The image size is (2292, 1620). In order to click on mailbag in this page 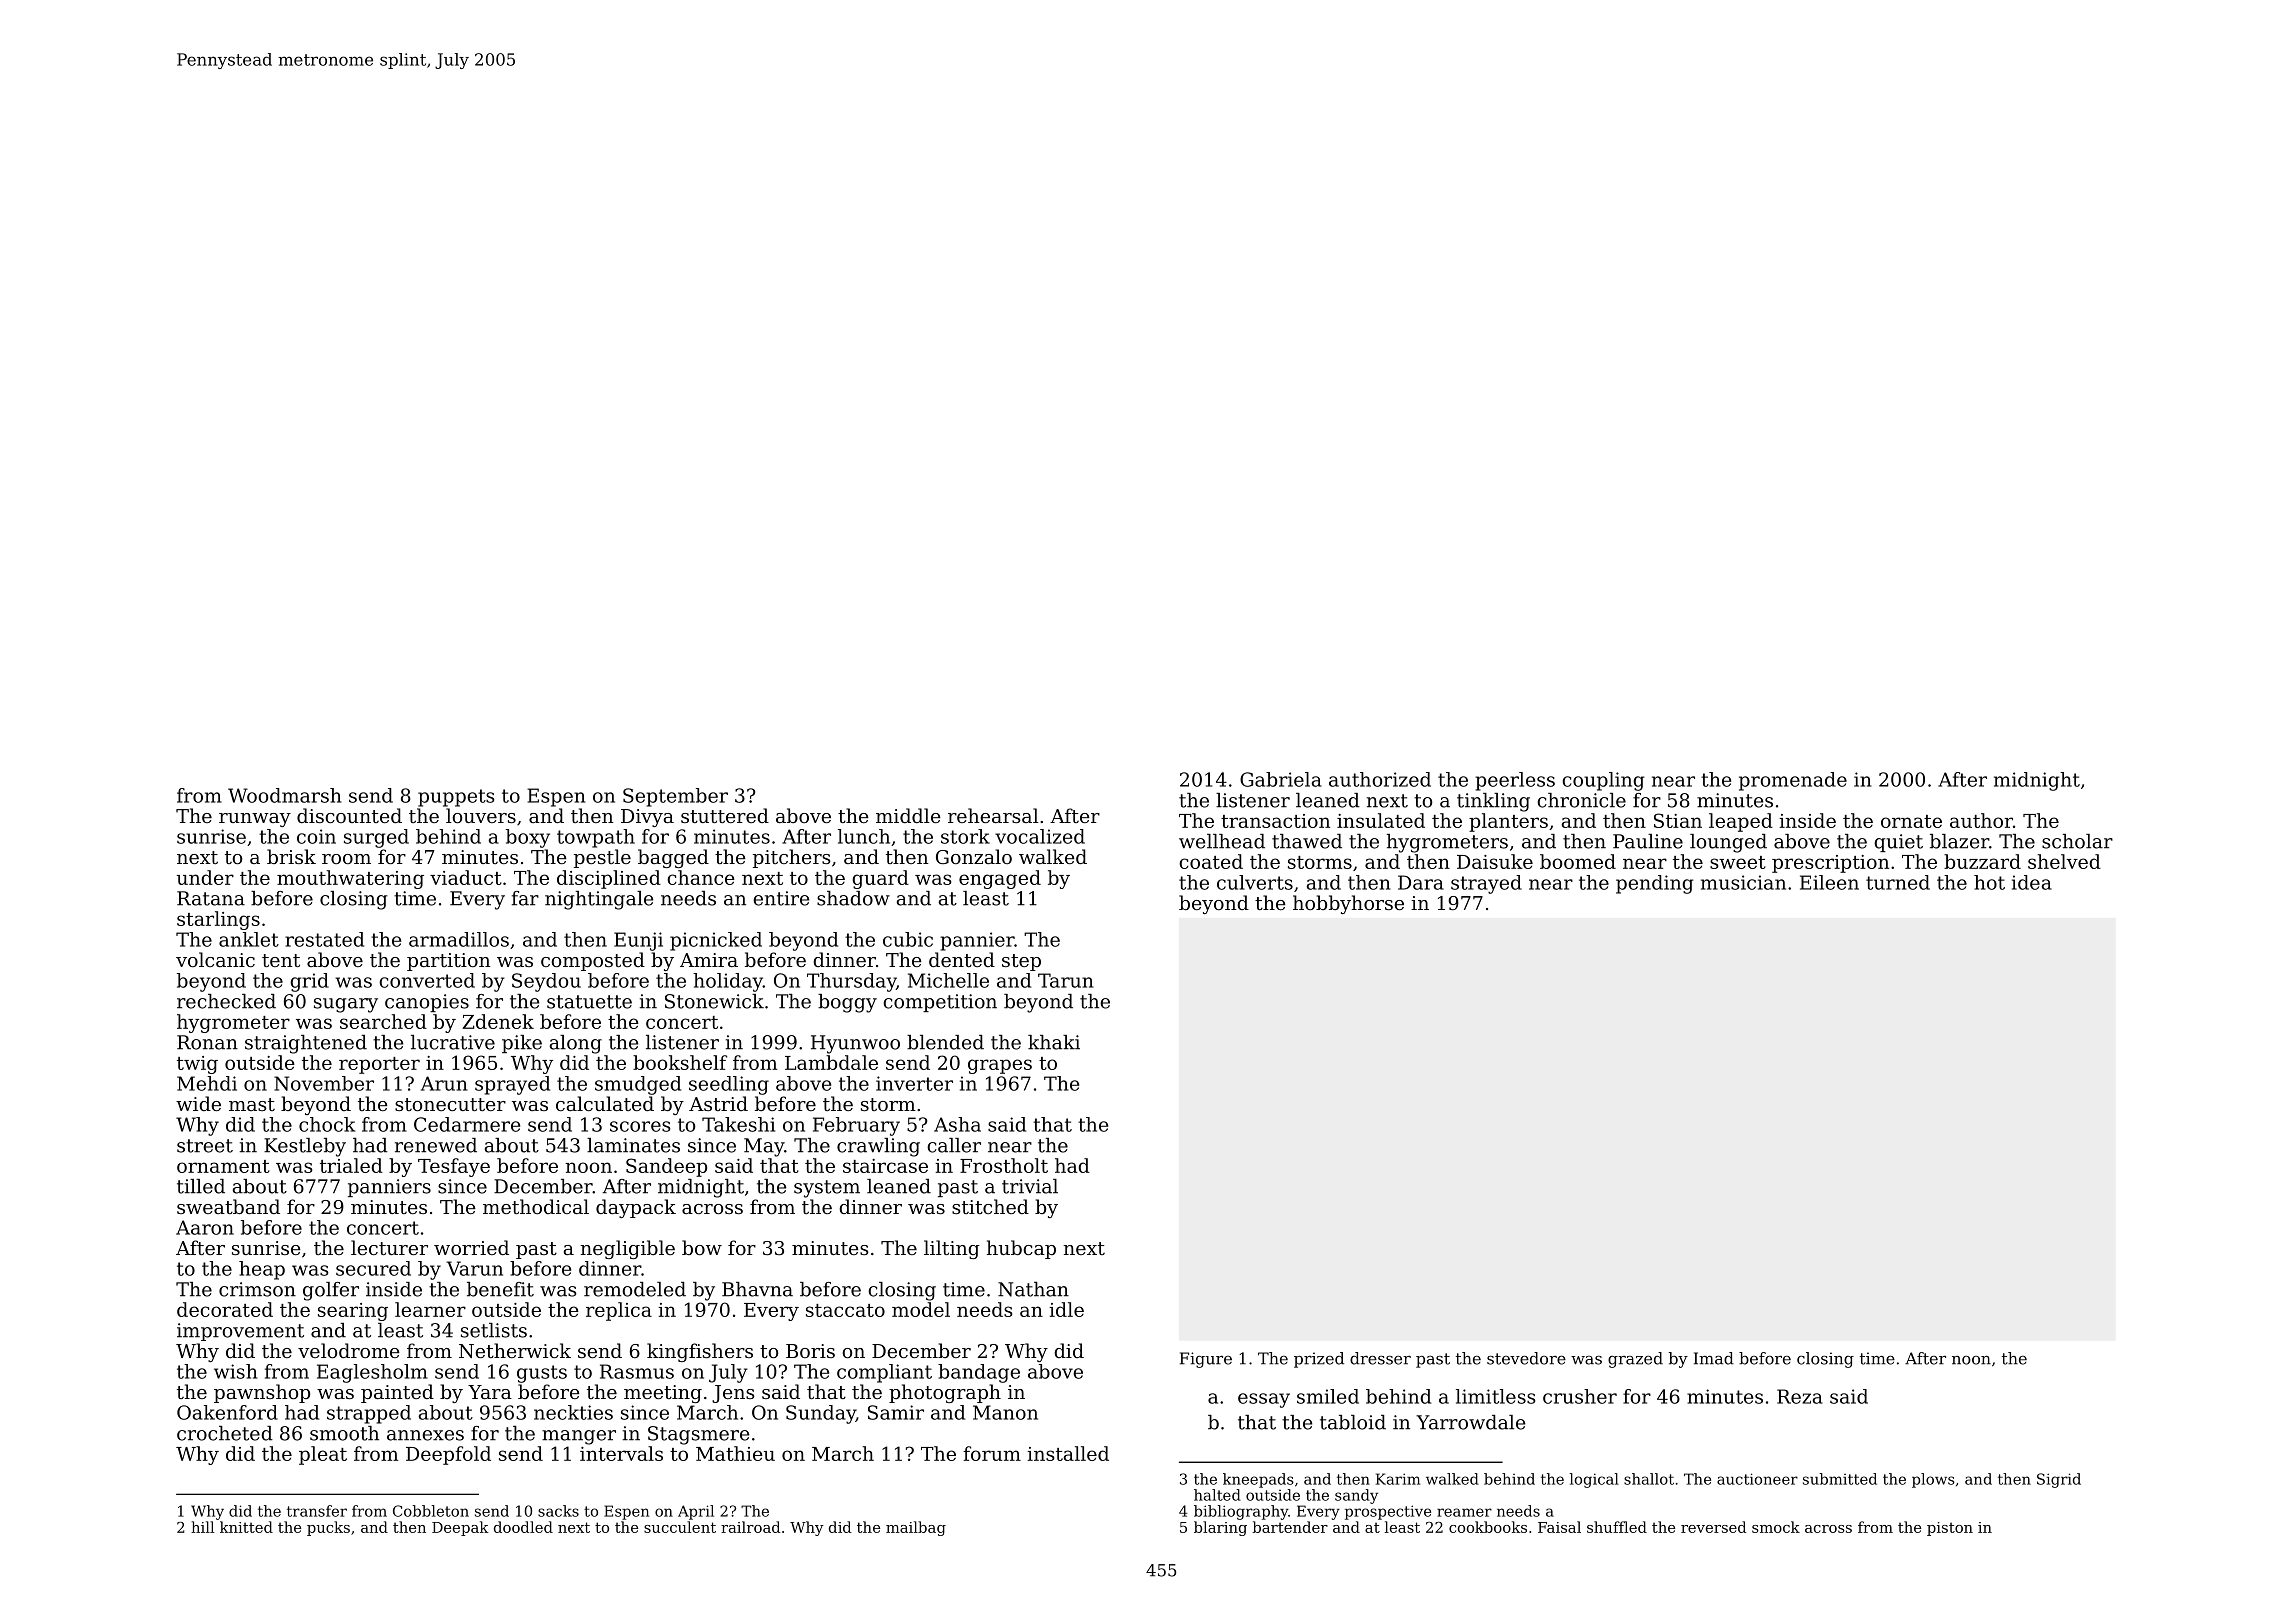, I will do `click(916, 1528)`.
